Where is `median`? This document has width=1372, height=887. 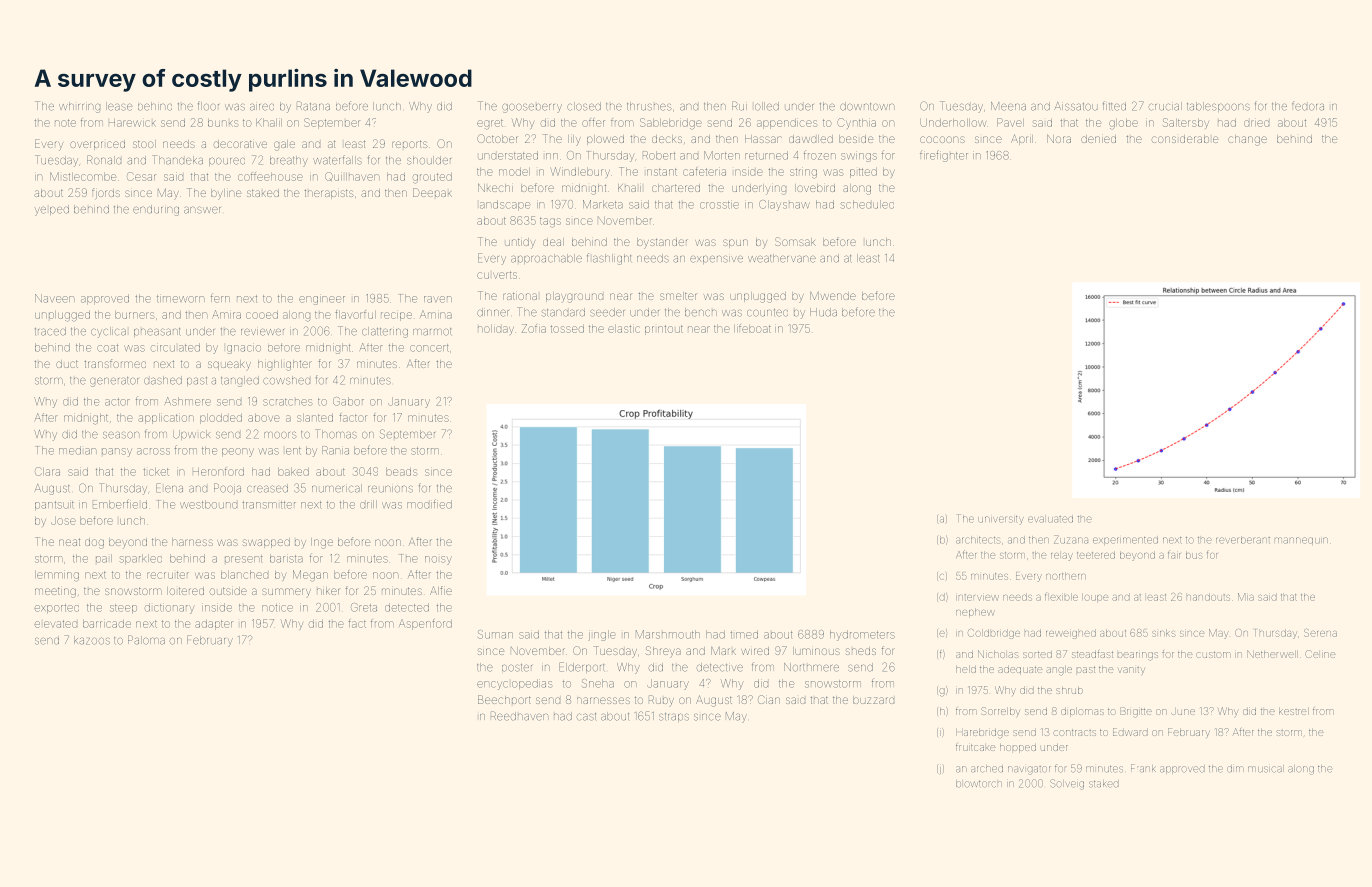
median is located at coordinates (77, 450).
